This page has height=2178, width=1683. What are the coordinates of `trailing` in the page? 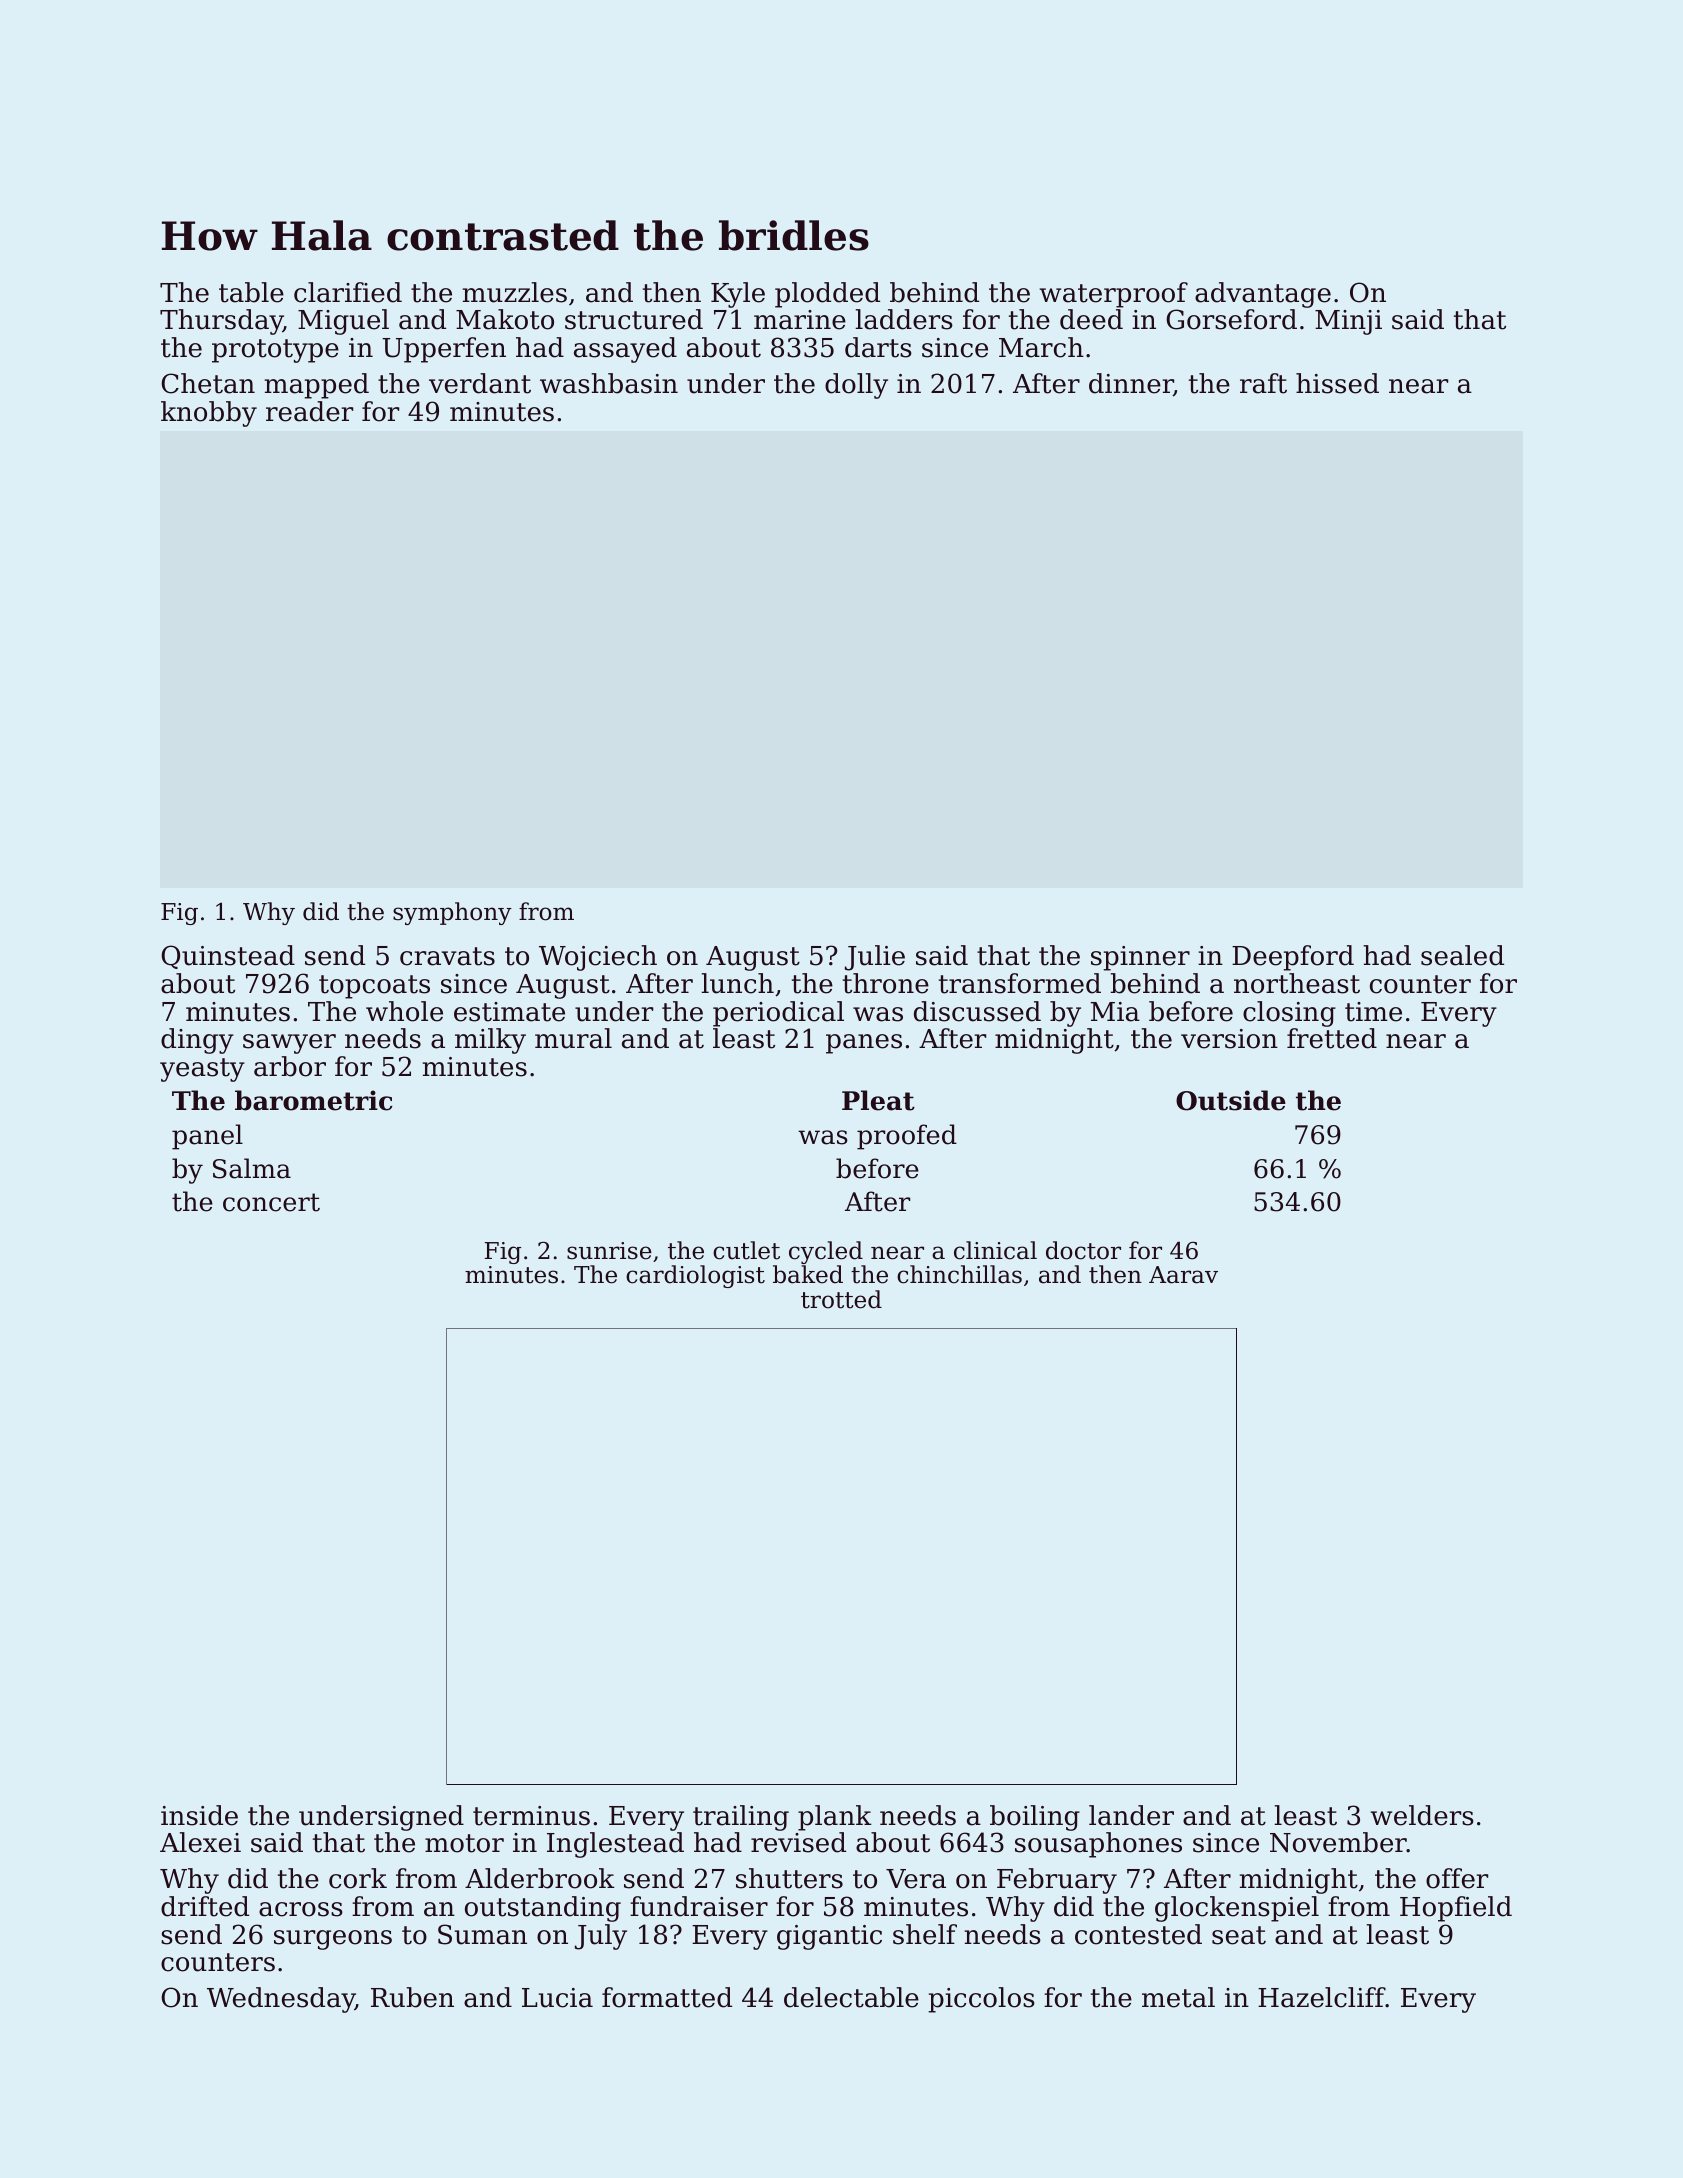 It's located at (741, 1818).
